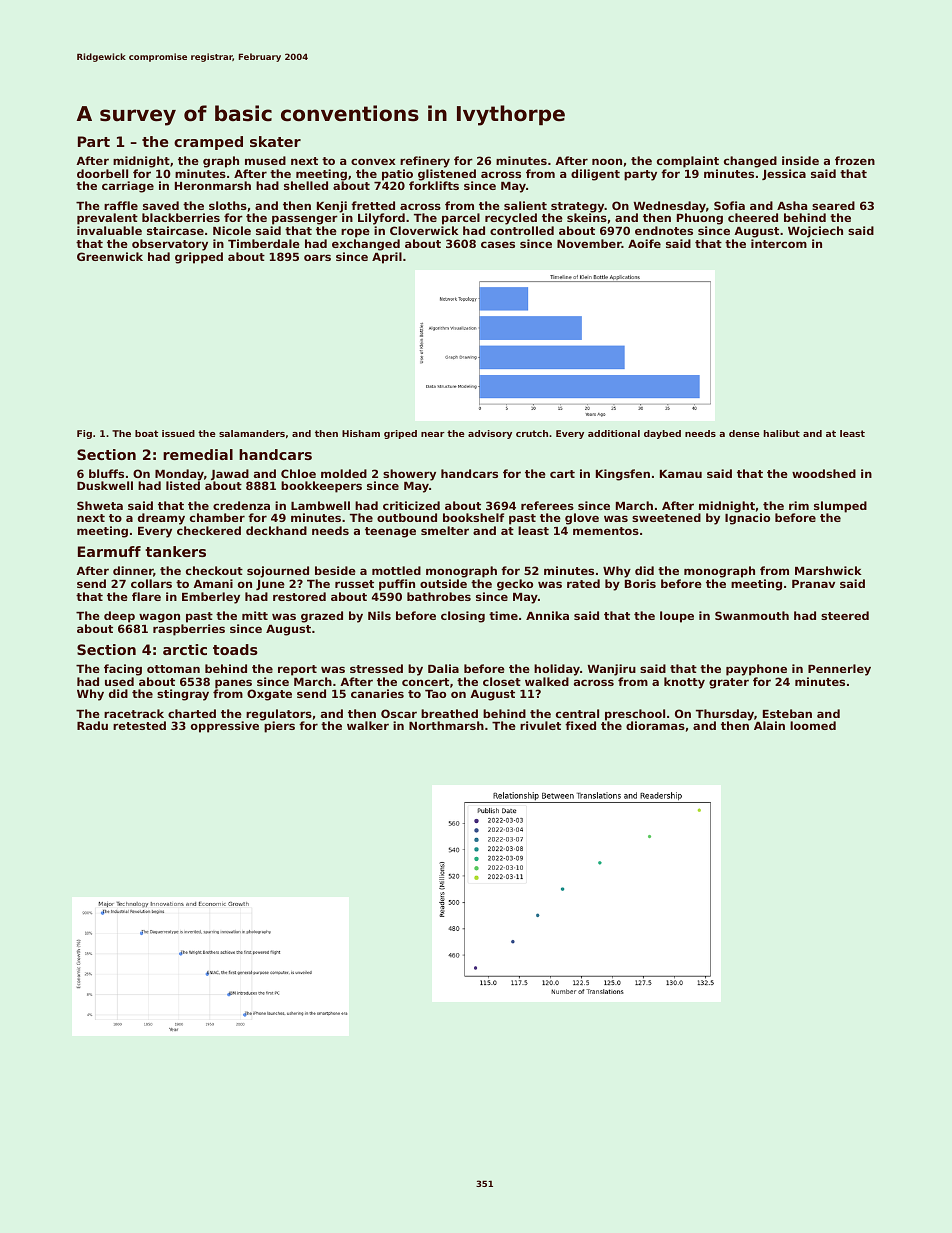 The width and height of the screenshot is (952, 1233). What do you see at coordinates (400, 434) in the screenshot?
I see `griped` at bounding box center [400, 434].
